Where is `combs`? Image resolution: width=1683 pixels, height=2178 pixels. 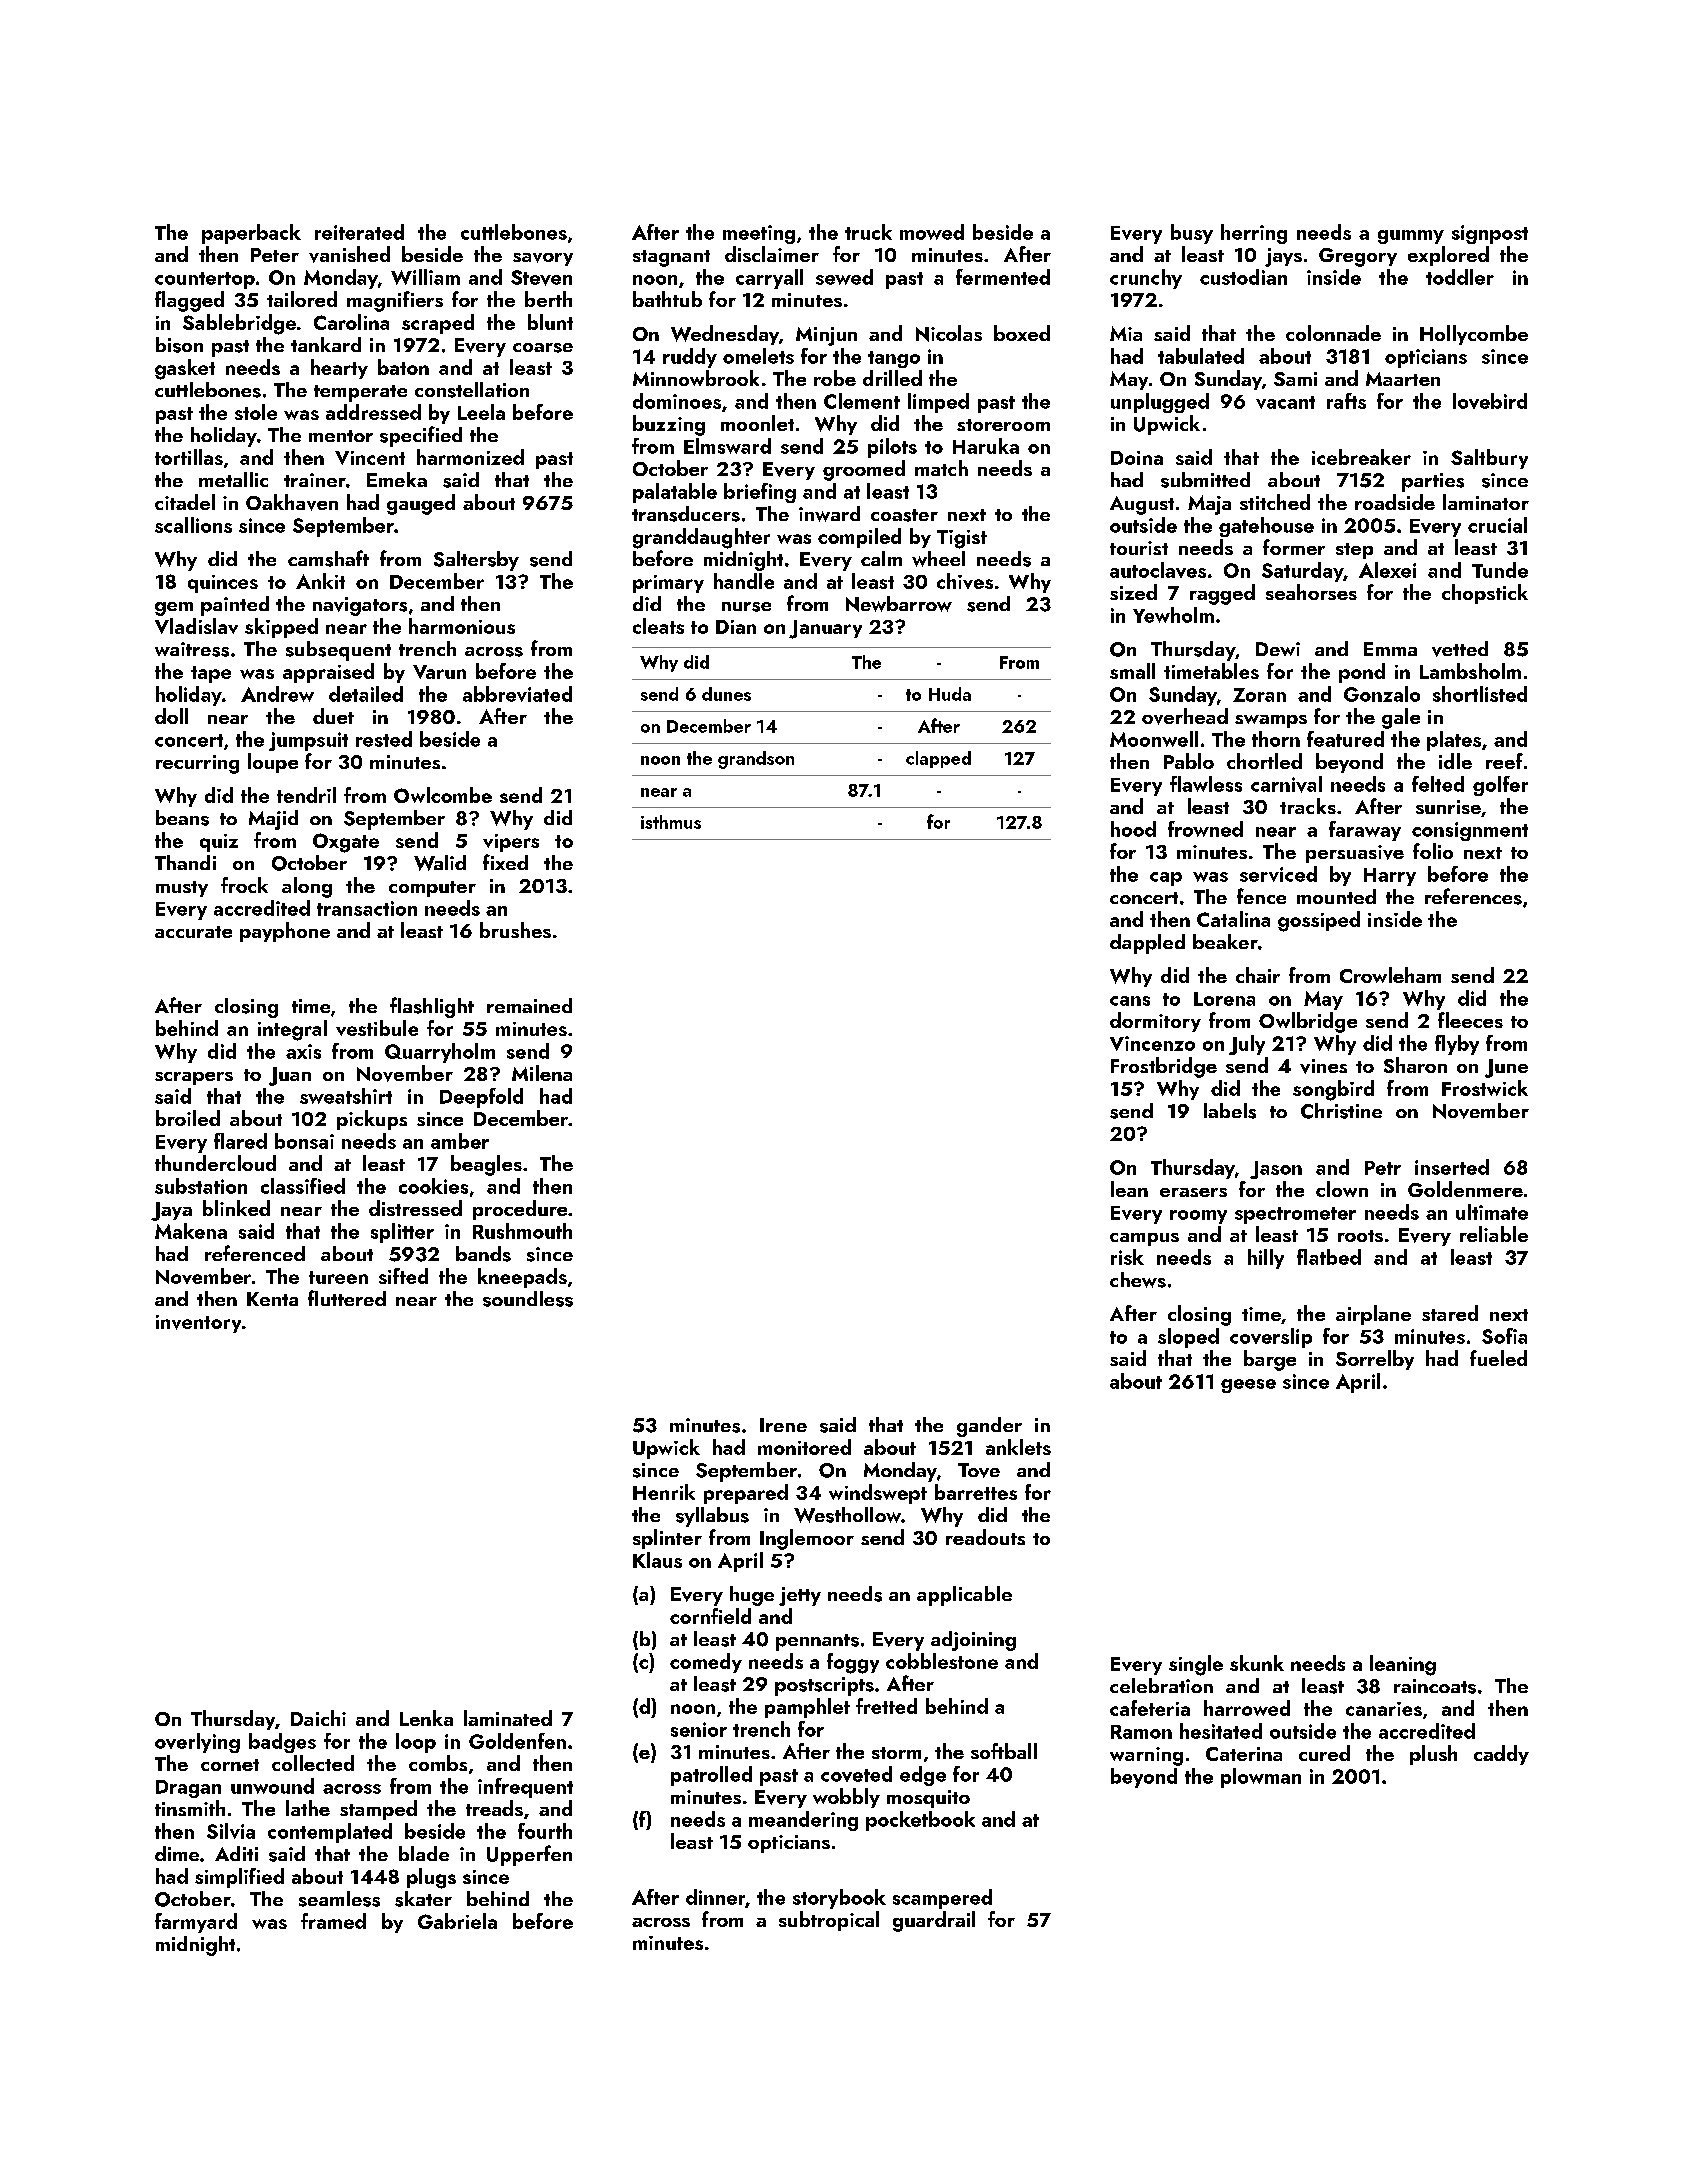
combs is located at coordinates (438, 1763).
